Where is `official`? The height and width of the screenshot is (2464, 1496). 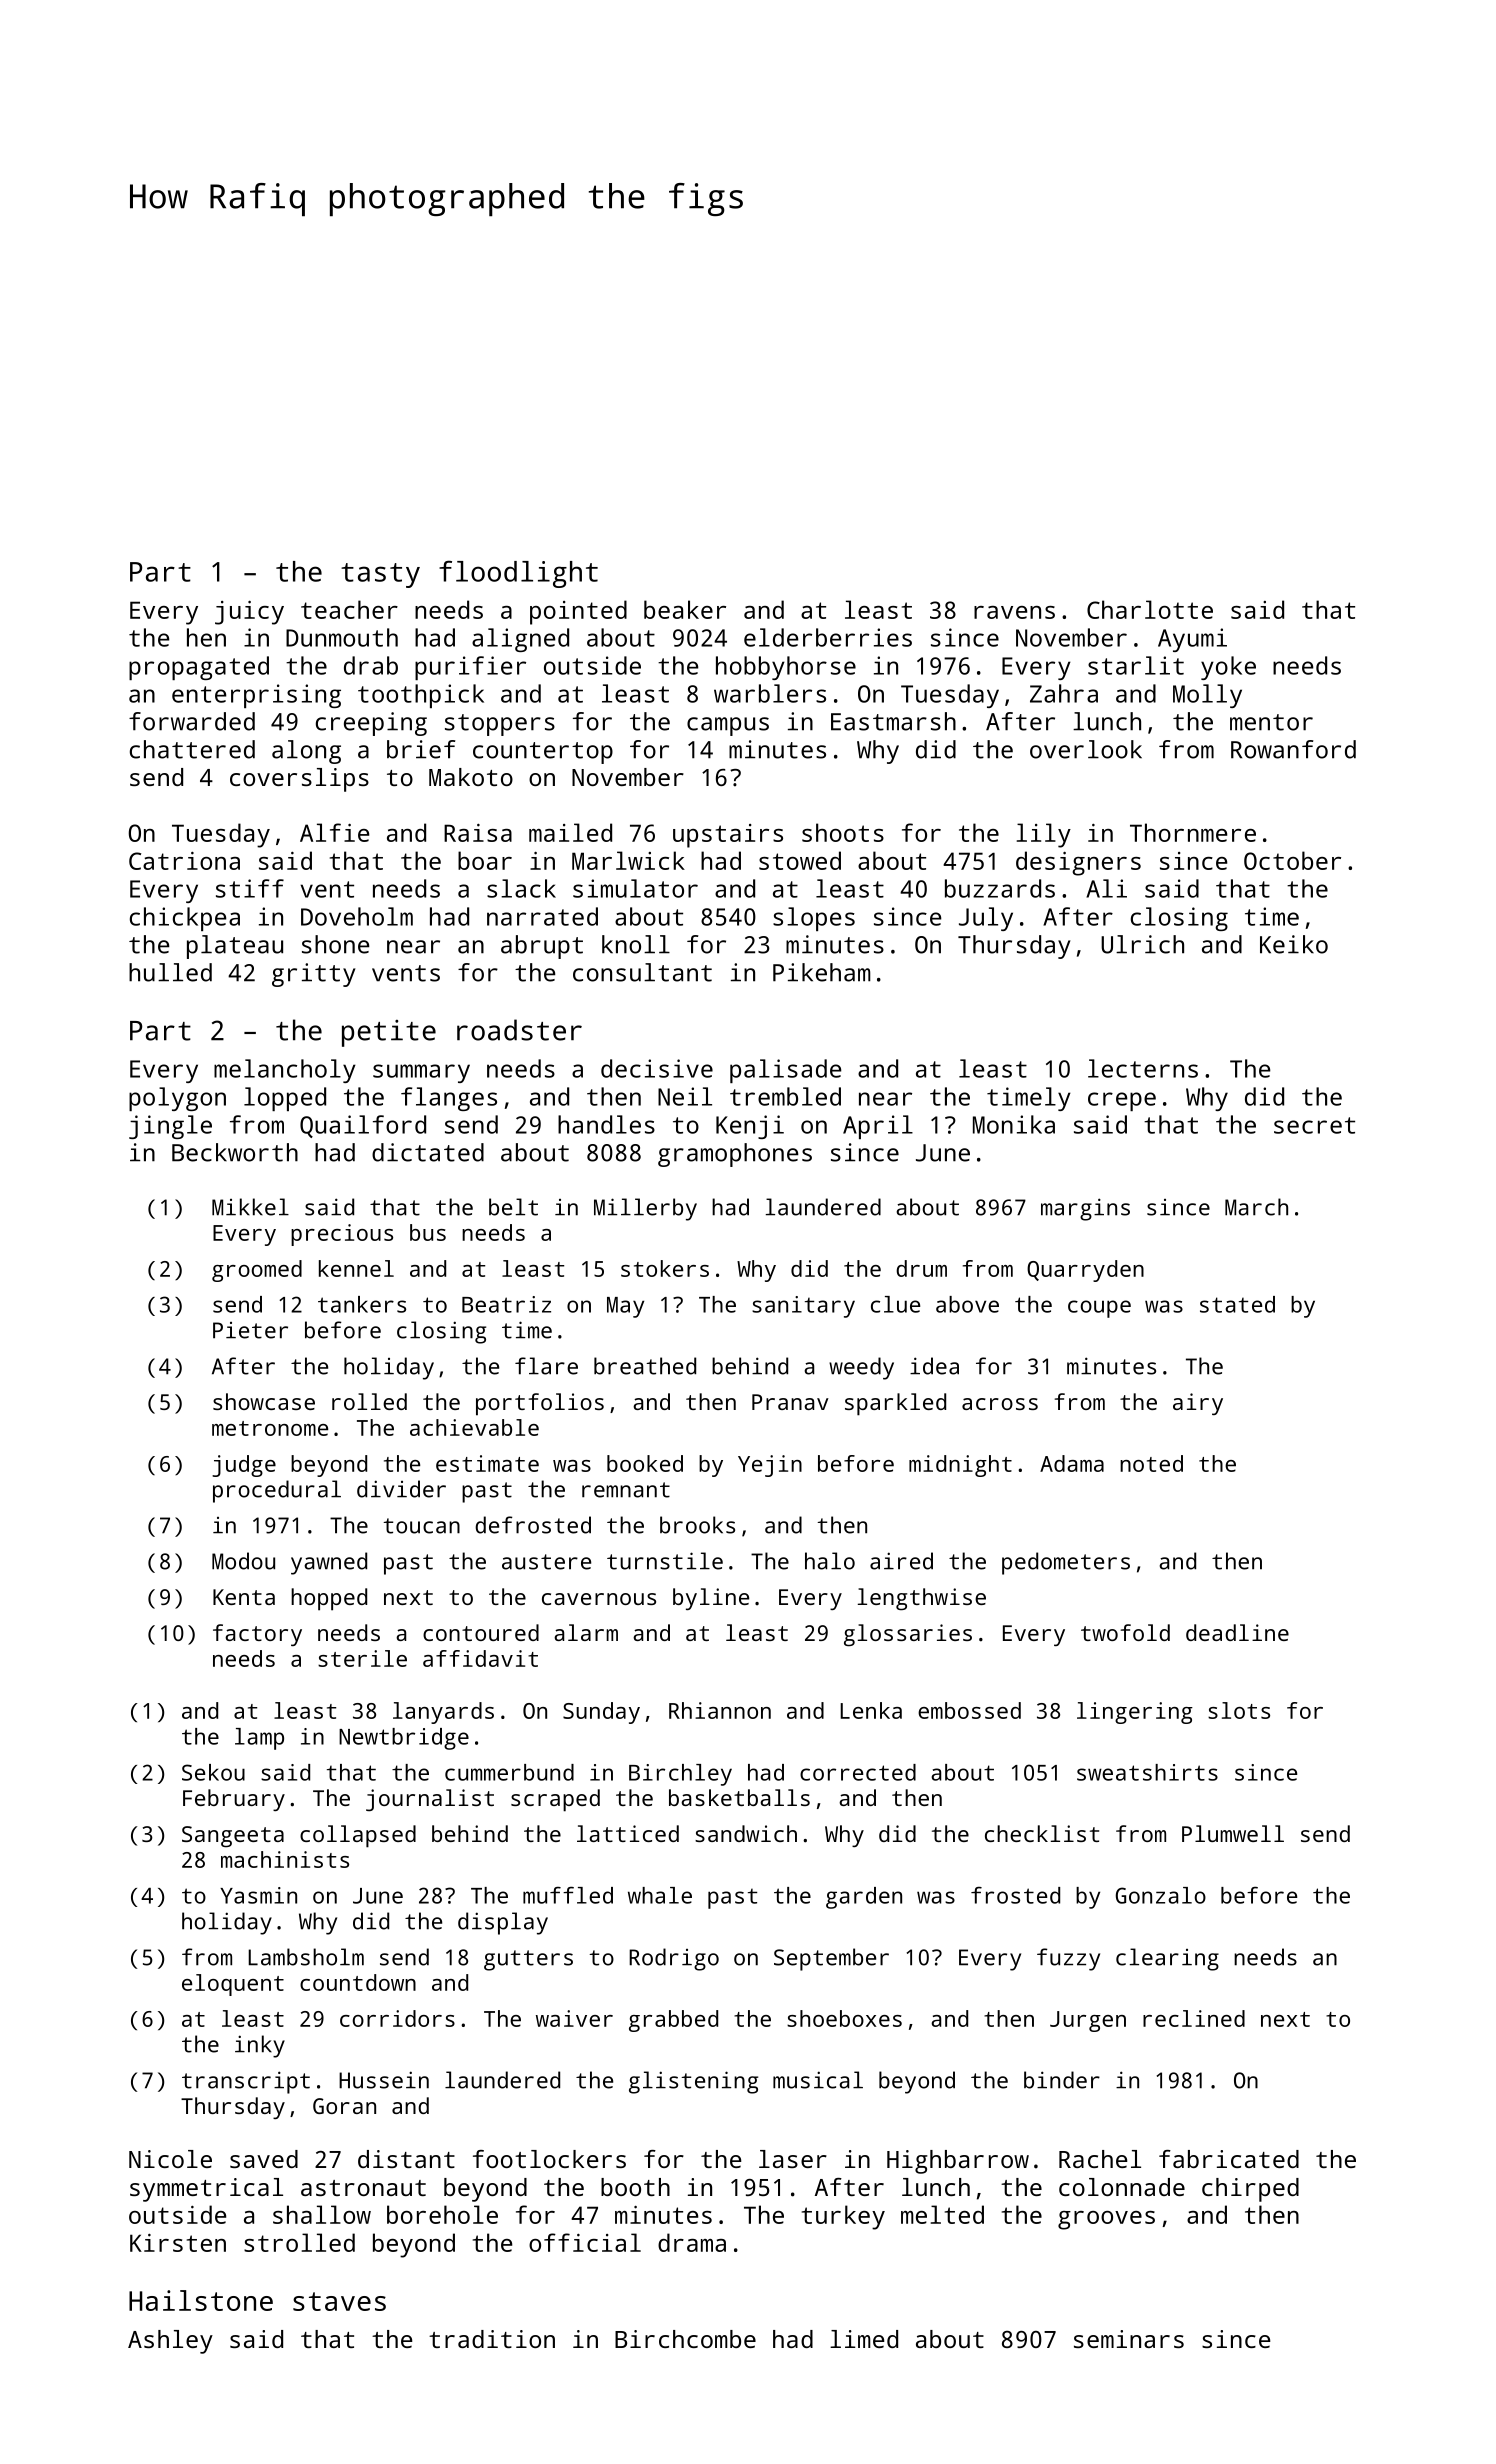
official is located at coordinates (585, 2242).
